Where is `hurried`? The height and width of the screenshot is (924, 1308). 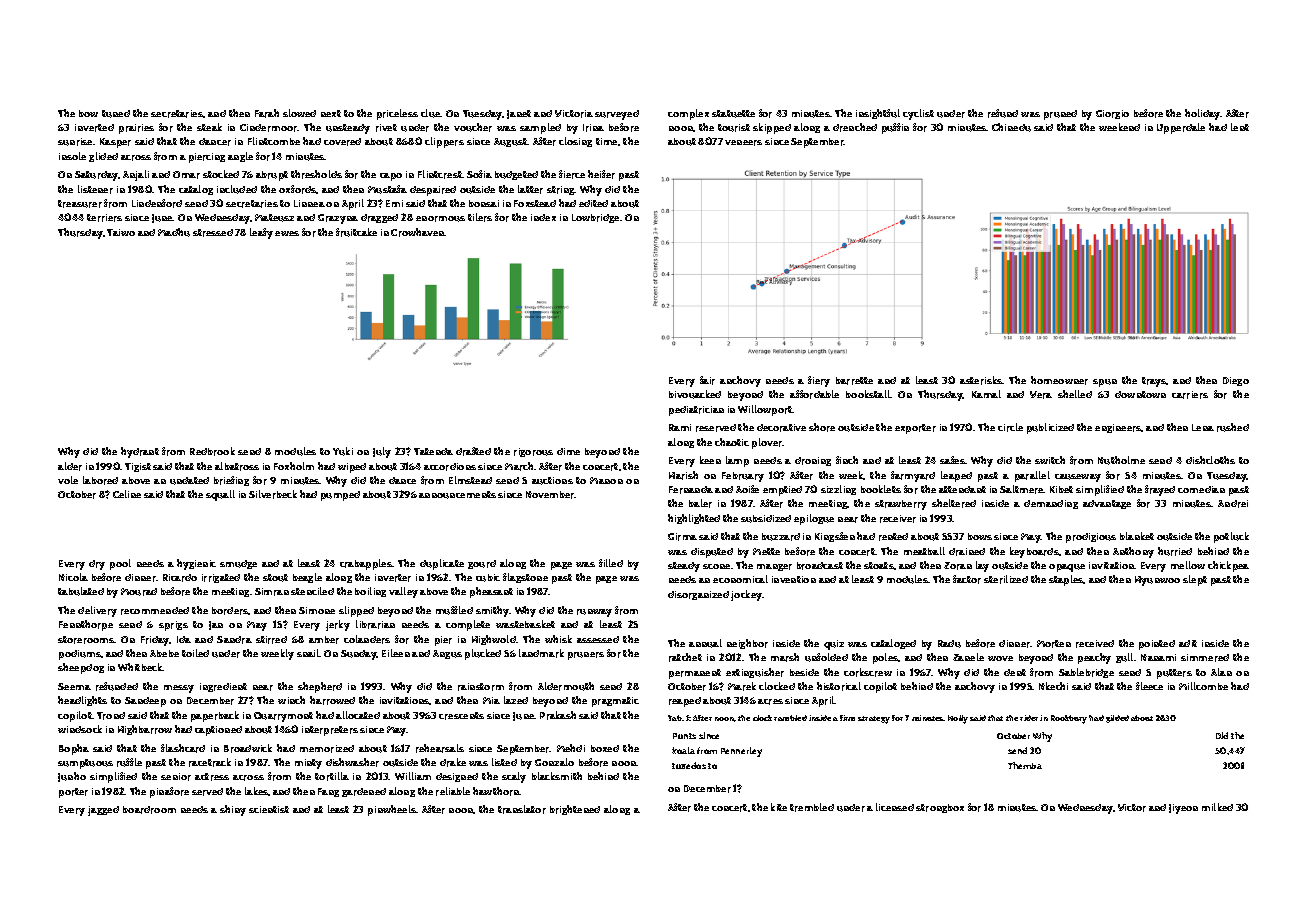 hurried is located at coordinates (1175, 551).
